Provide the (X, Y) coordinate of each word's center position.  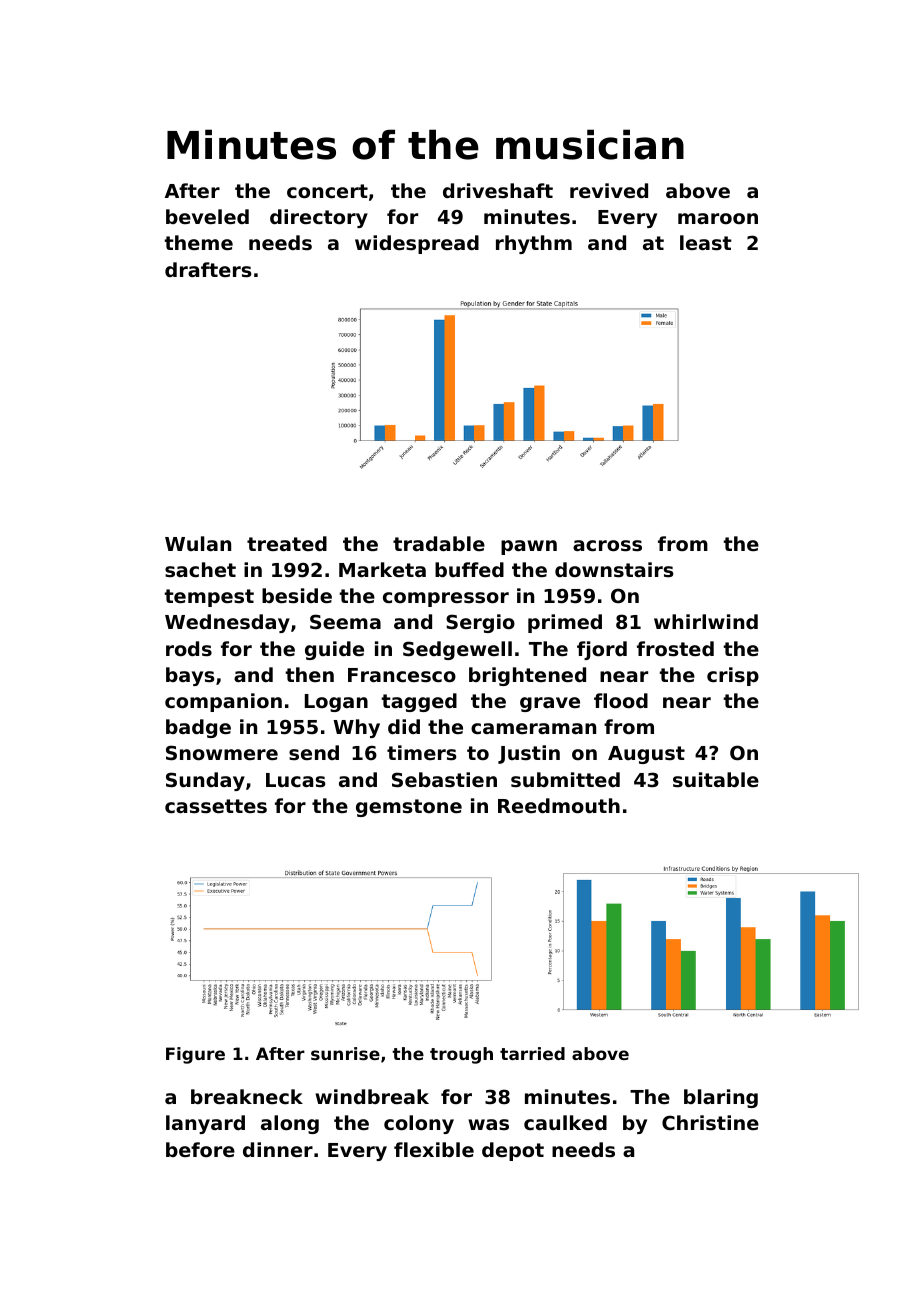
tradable (439, 543)
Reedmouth (559, 805)
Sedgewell (457, 650)
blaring (721, 1098)
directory (319, 218)
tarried (532, 1053)
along (290, 1124)
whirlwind (706, 621)
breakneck (247, 1096)
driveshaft (498, 190)
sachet (200, 569)
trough (461, 1055)
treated (287, 543)
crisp (733, 676)
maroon (718, 218)
